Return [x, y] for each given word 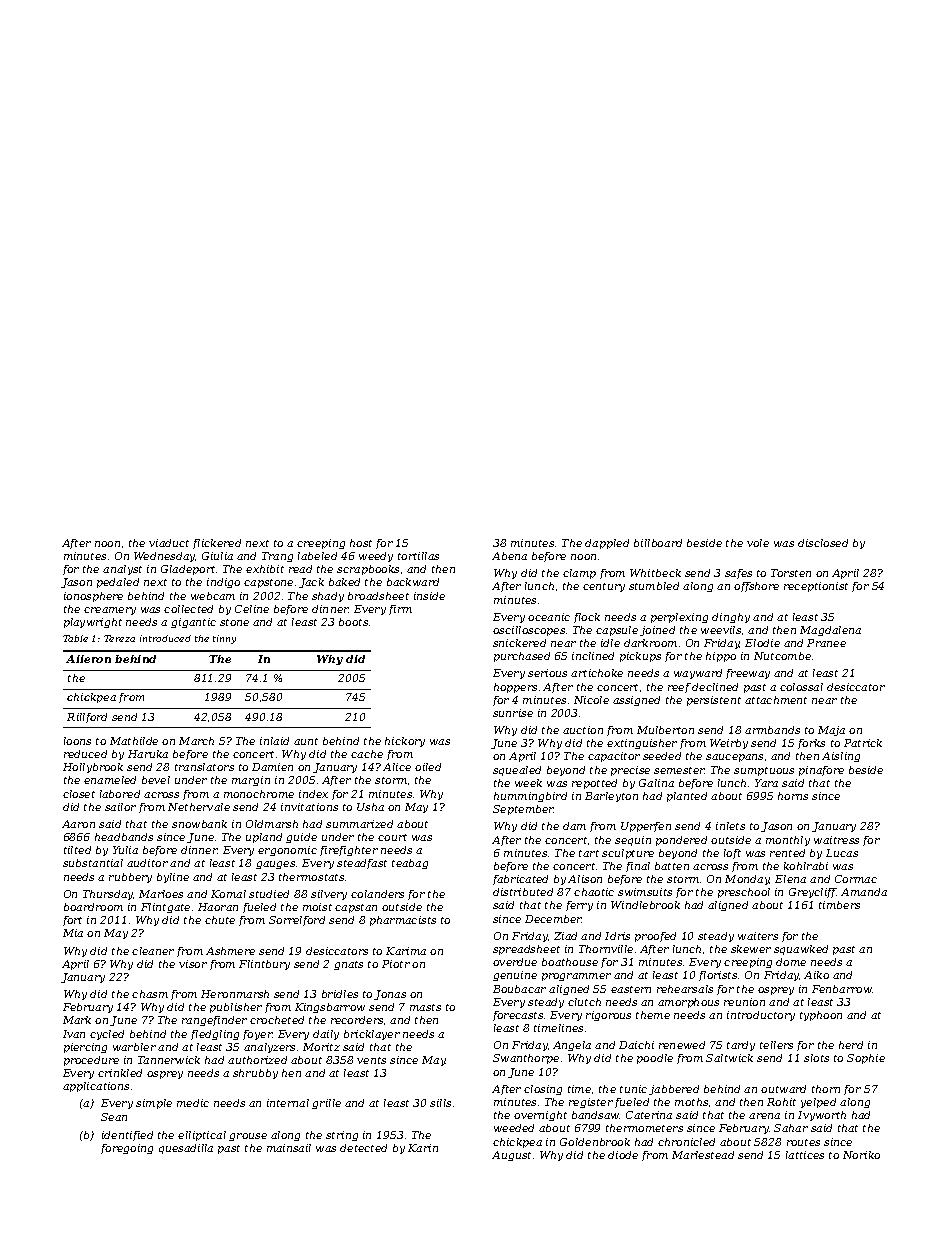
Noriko [861, 1155]
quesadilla [186, 1149]
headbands [124, 837]
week [528, 783]
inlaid [274, 741]
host [361, 543]
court [392, 837]
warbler [134, 1047]
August [511, 1156]
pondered [681, 841]
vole [758, 543]
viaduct [169, 543]
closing [543, 1090]
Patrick [863, 743]
